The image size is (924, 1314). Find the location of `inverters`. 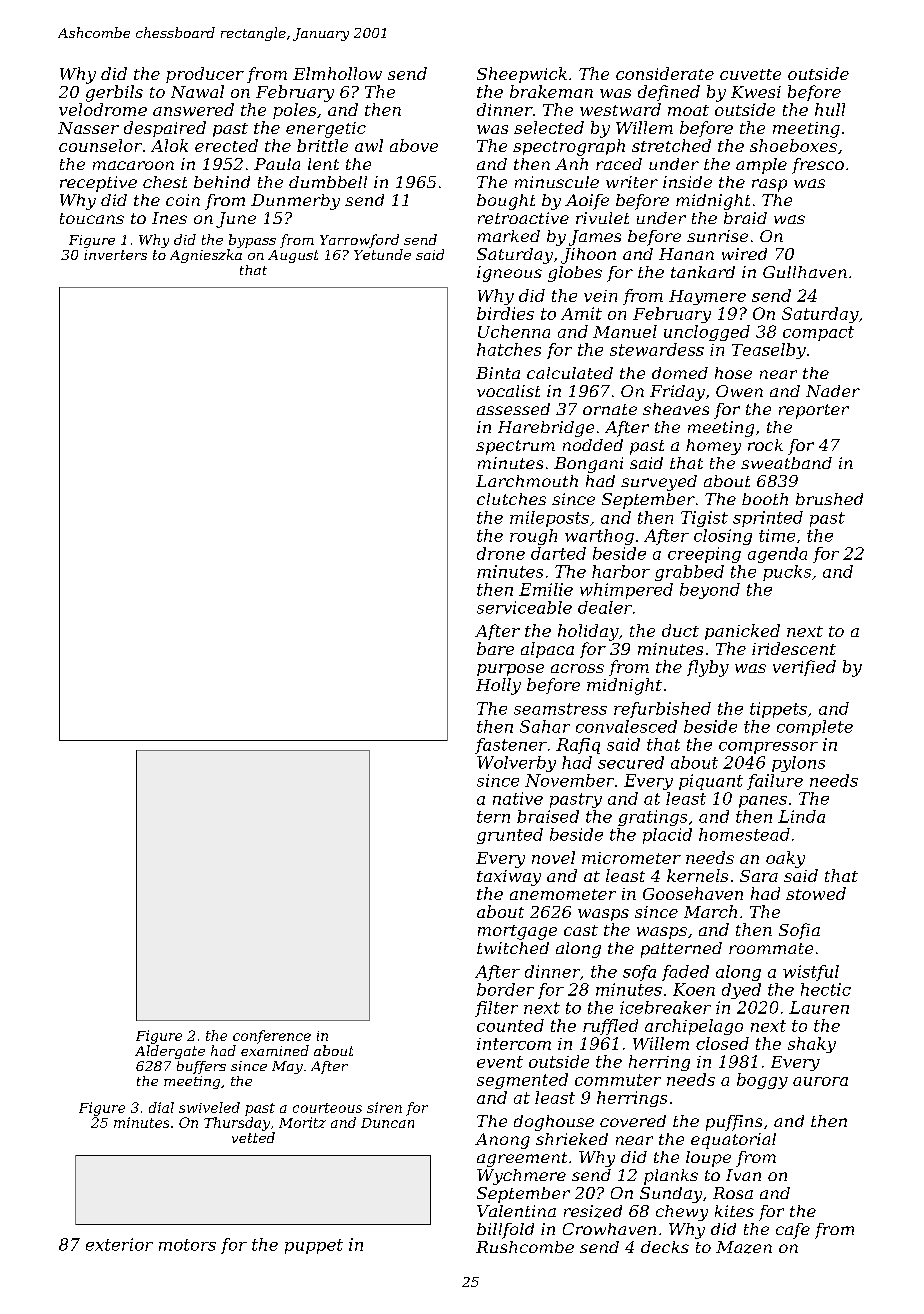

inverters is located at coordinates (115, 255).
